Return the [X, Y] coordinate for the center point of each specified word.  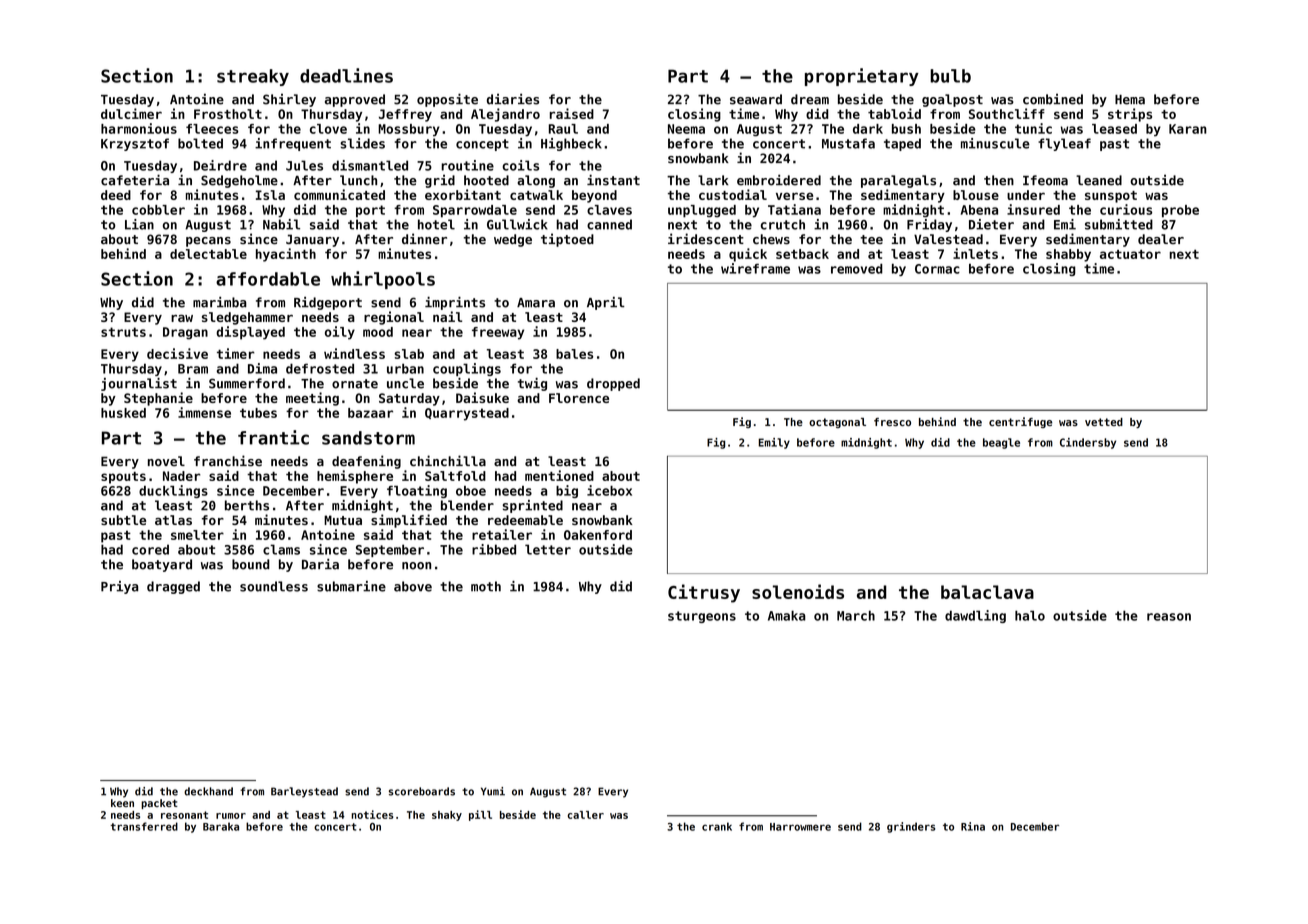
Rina [973, 826]
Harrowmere [800, 827]
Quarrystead [467, 414]
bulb [950, 76]
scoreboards [422, 791]
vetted [1104, 422]
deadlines [346, 75]
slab [409, 354]
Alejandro [505, 115]
